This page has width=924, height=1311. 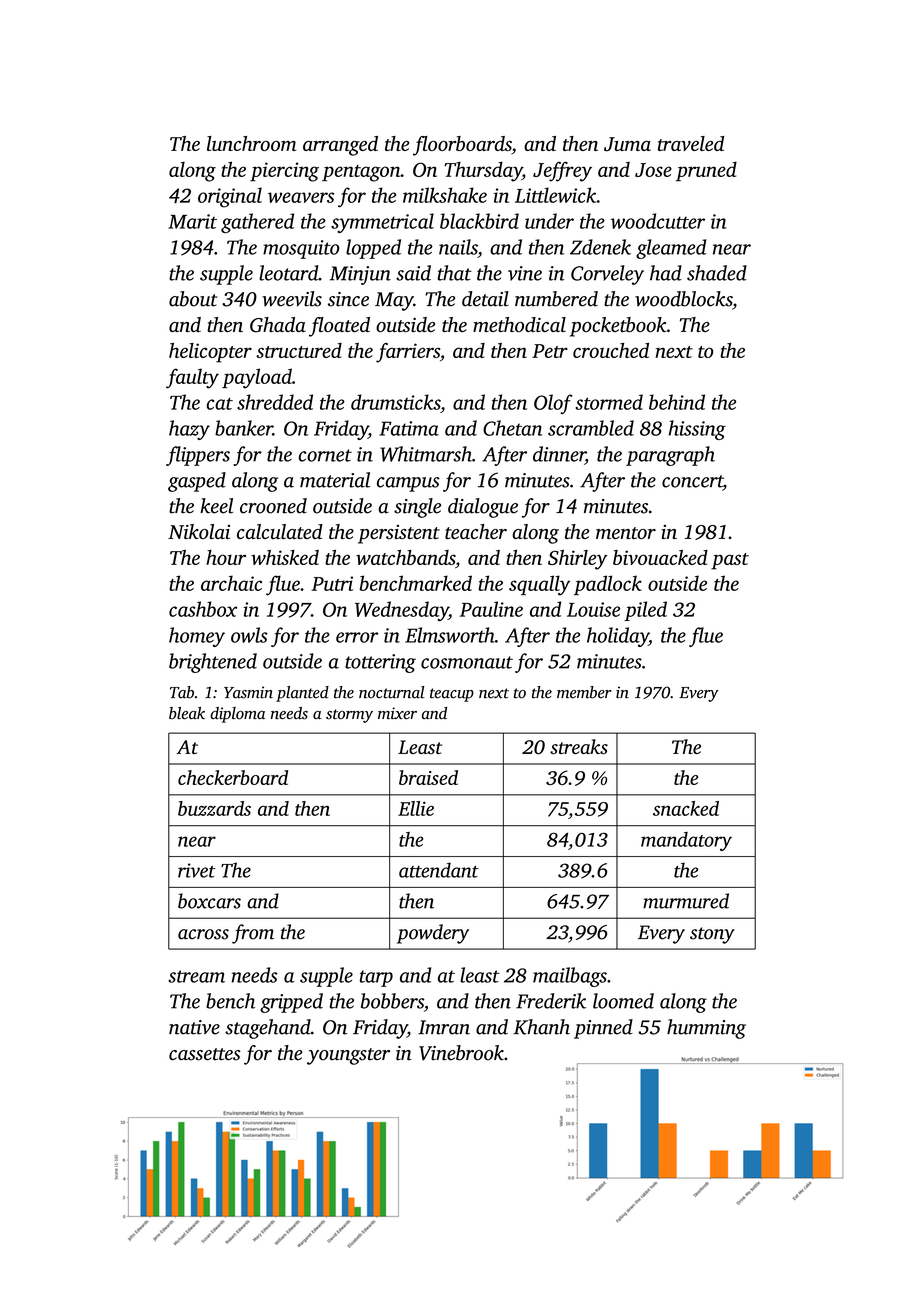 I want to click on error, so click(x=357, y=637).
